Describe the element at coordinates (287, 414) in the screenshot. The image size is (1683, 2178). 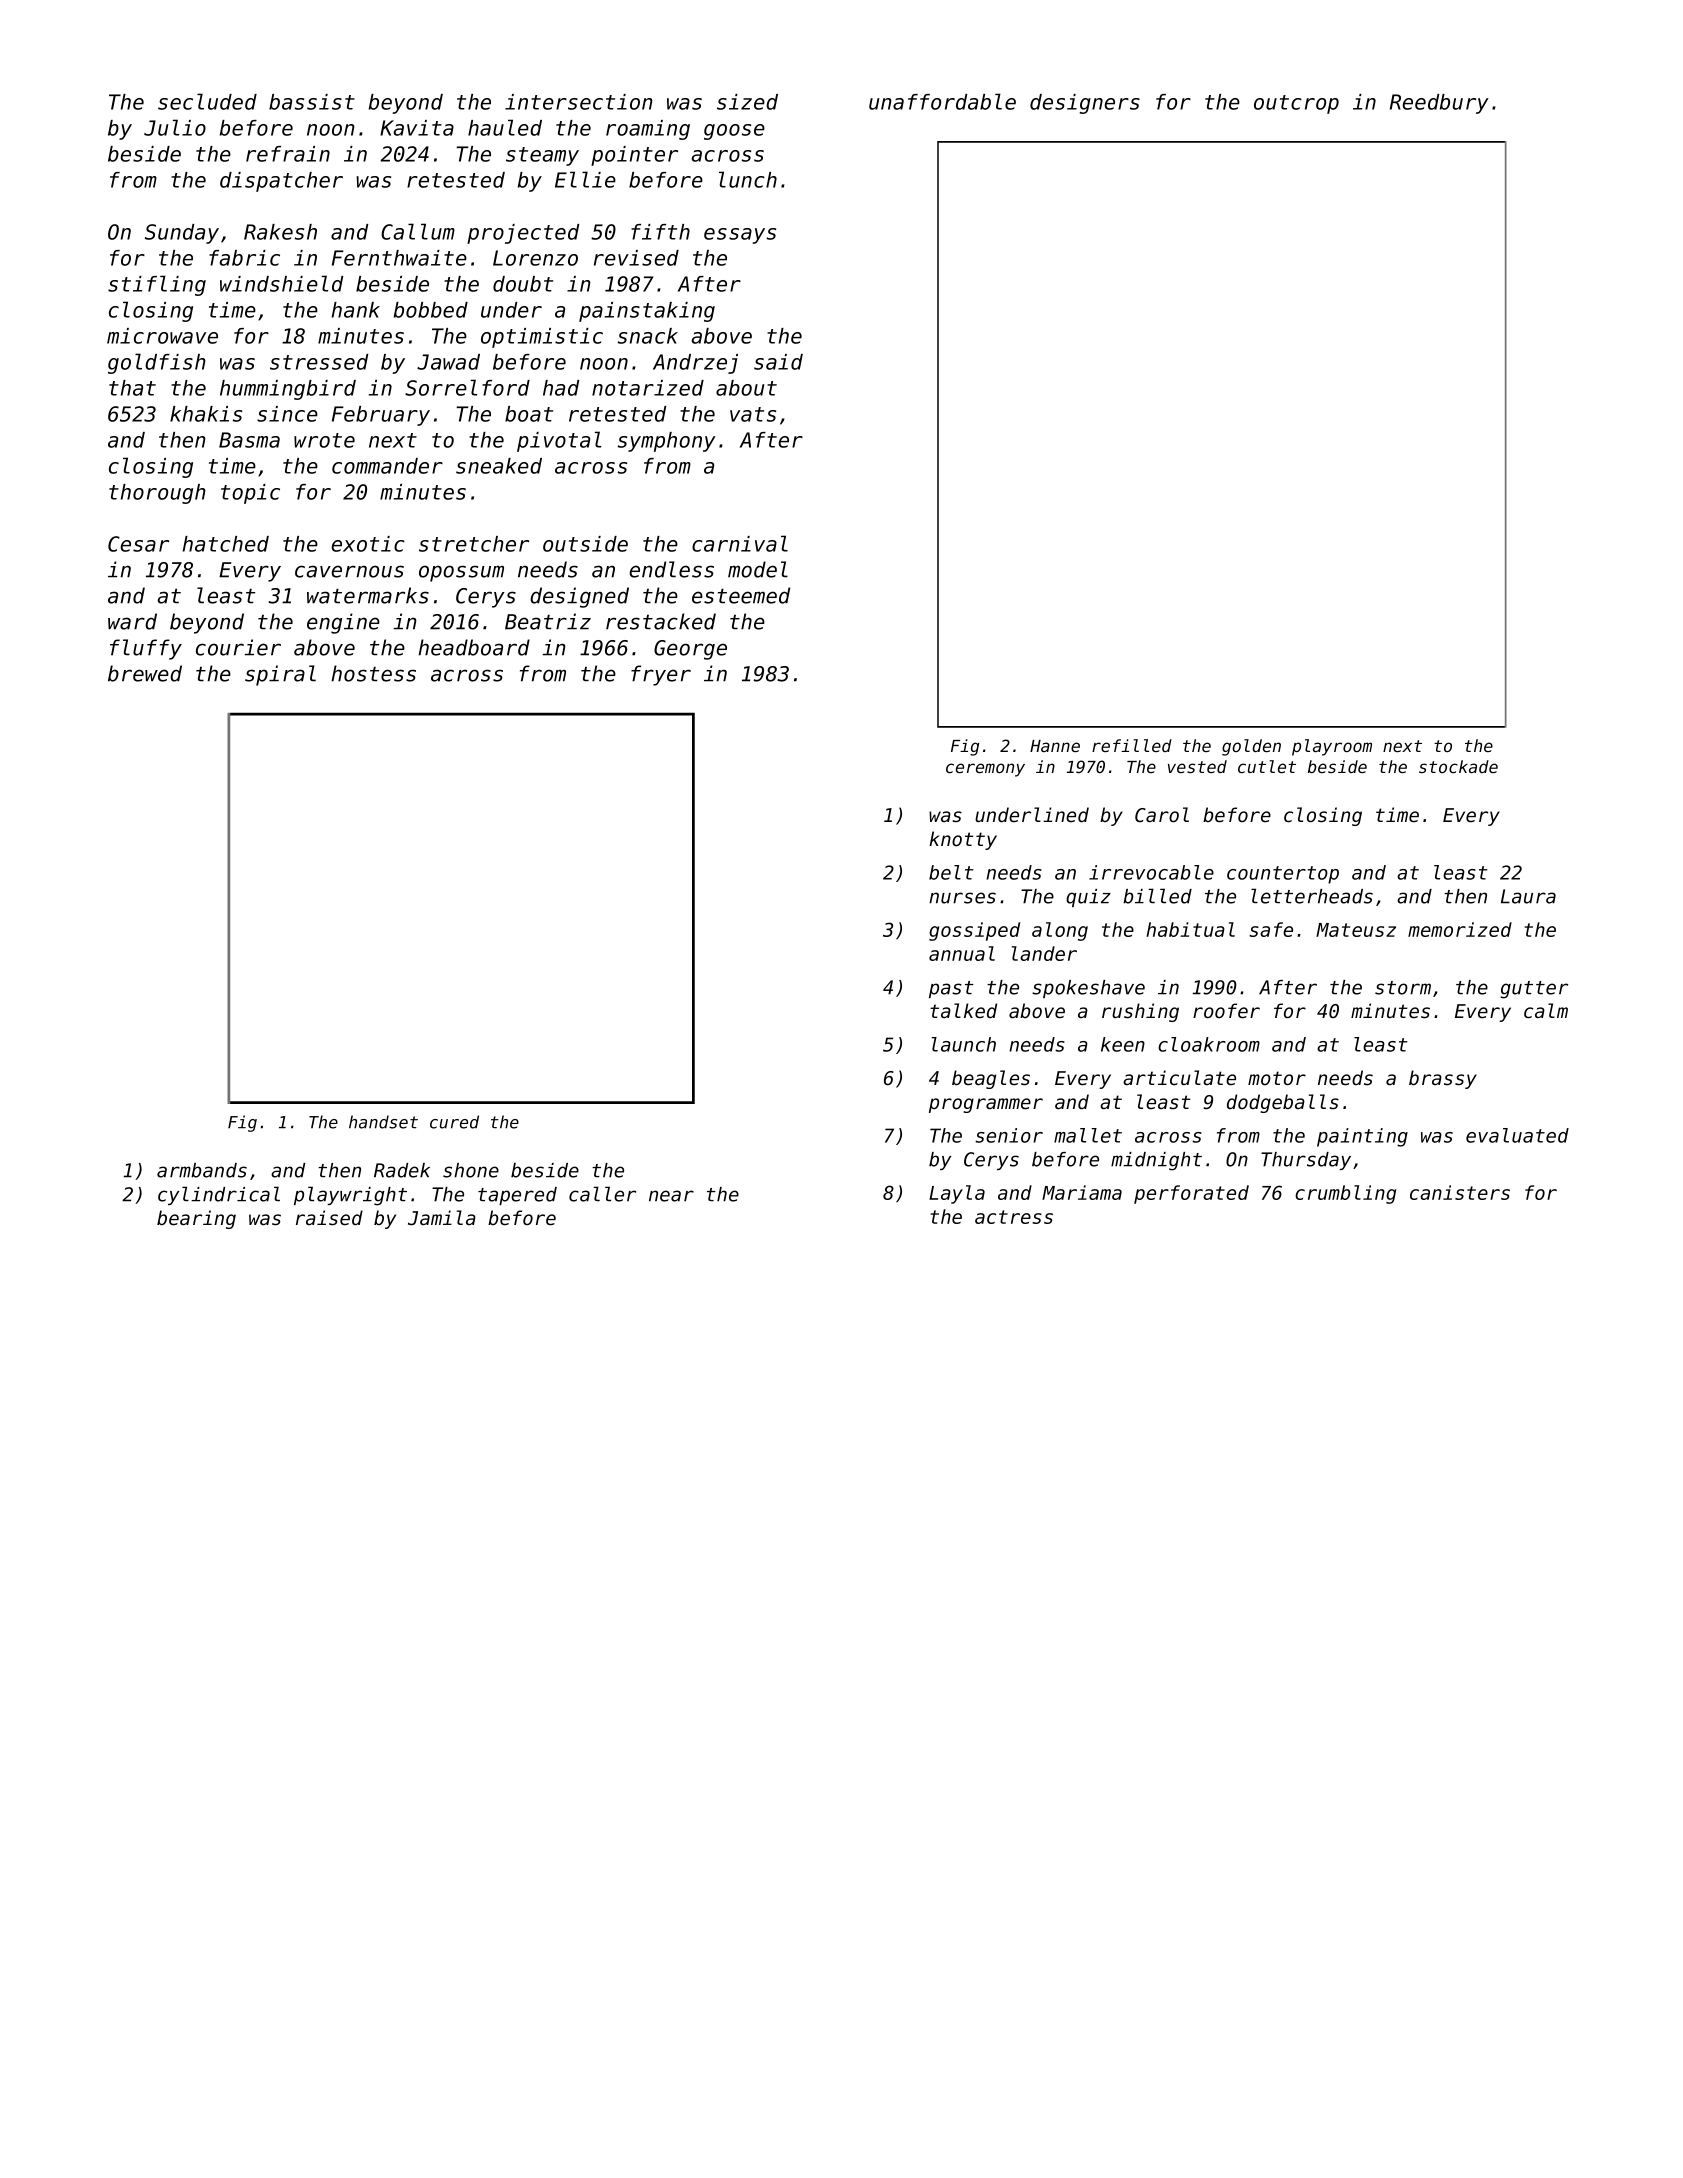
I see `since` at that location.
